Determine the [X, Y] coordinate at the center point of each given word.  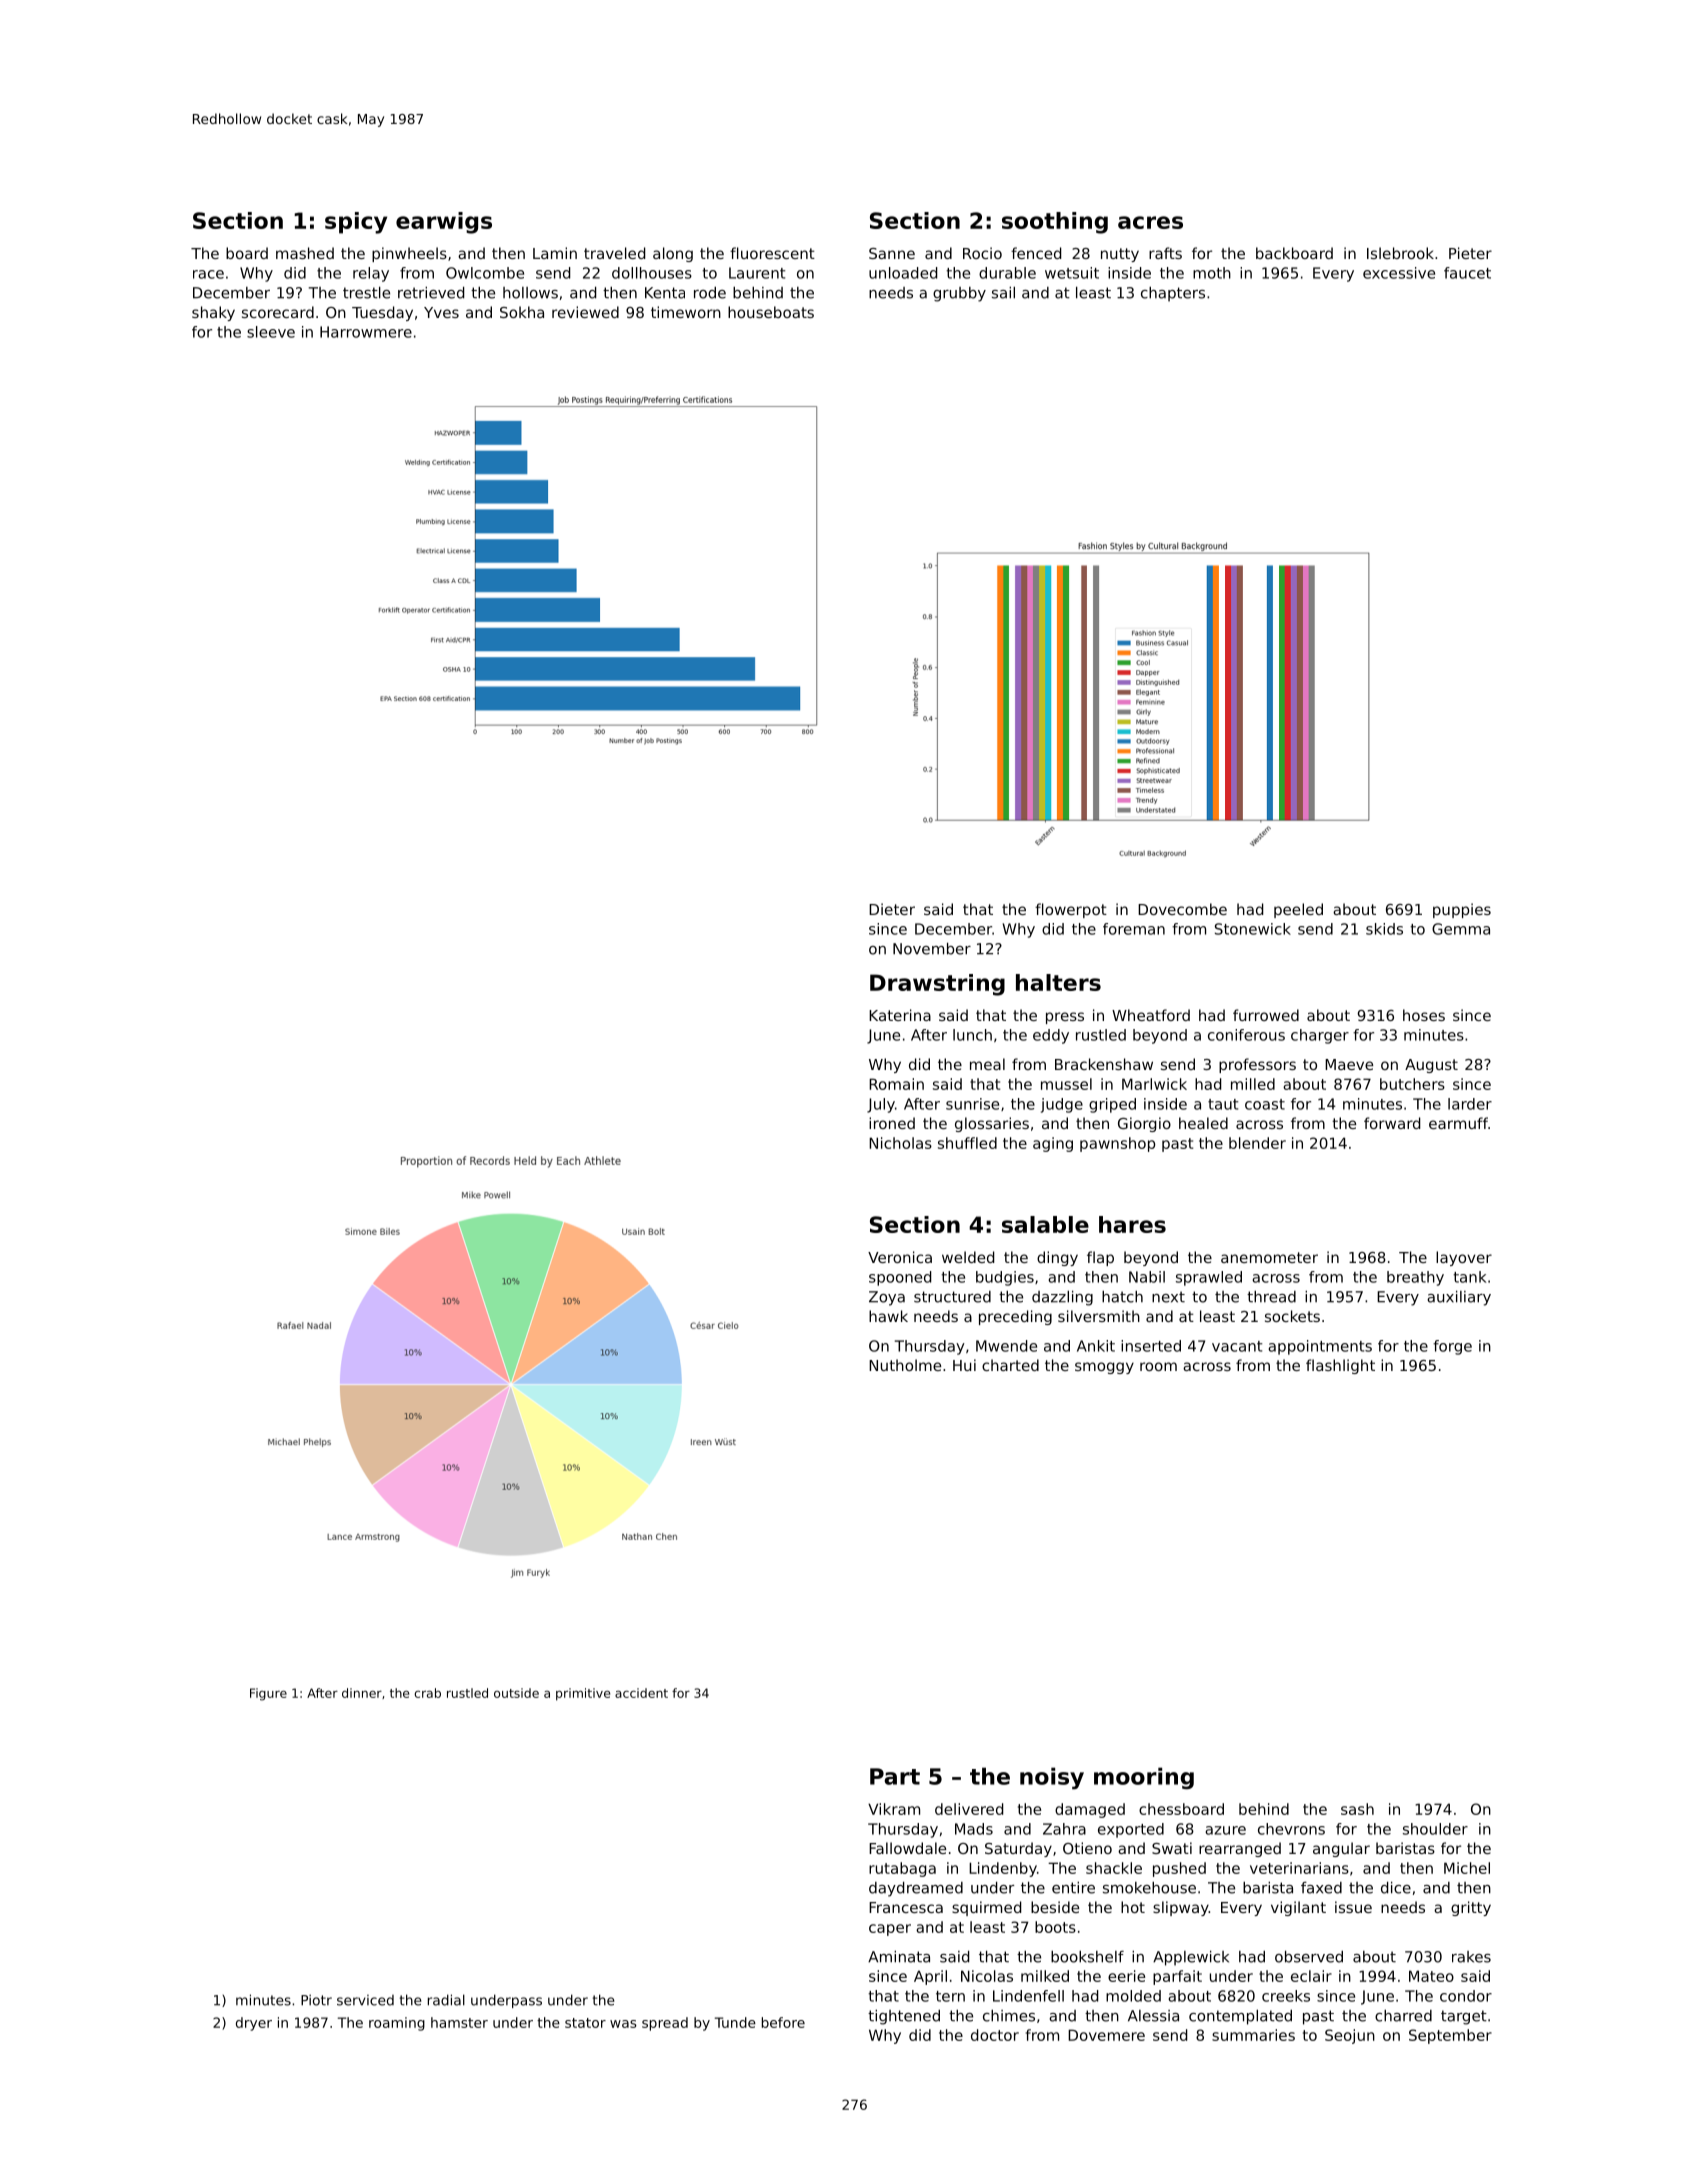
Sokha [522, 312]
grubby [959, 294]
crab [427, 1693]
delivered [969, 1809]
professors [1257, 1065]
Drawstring [937, 985]
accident [641, 1693]
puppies [1462, 910]
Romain [896, 1084]
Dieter [892, 909]
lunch [972, 1035]
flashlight [1340, 1366]
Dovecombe [1182, 909]
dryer [254, 2024]
